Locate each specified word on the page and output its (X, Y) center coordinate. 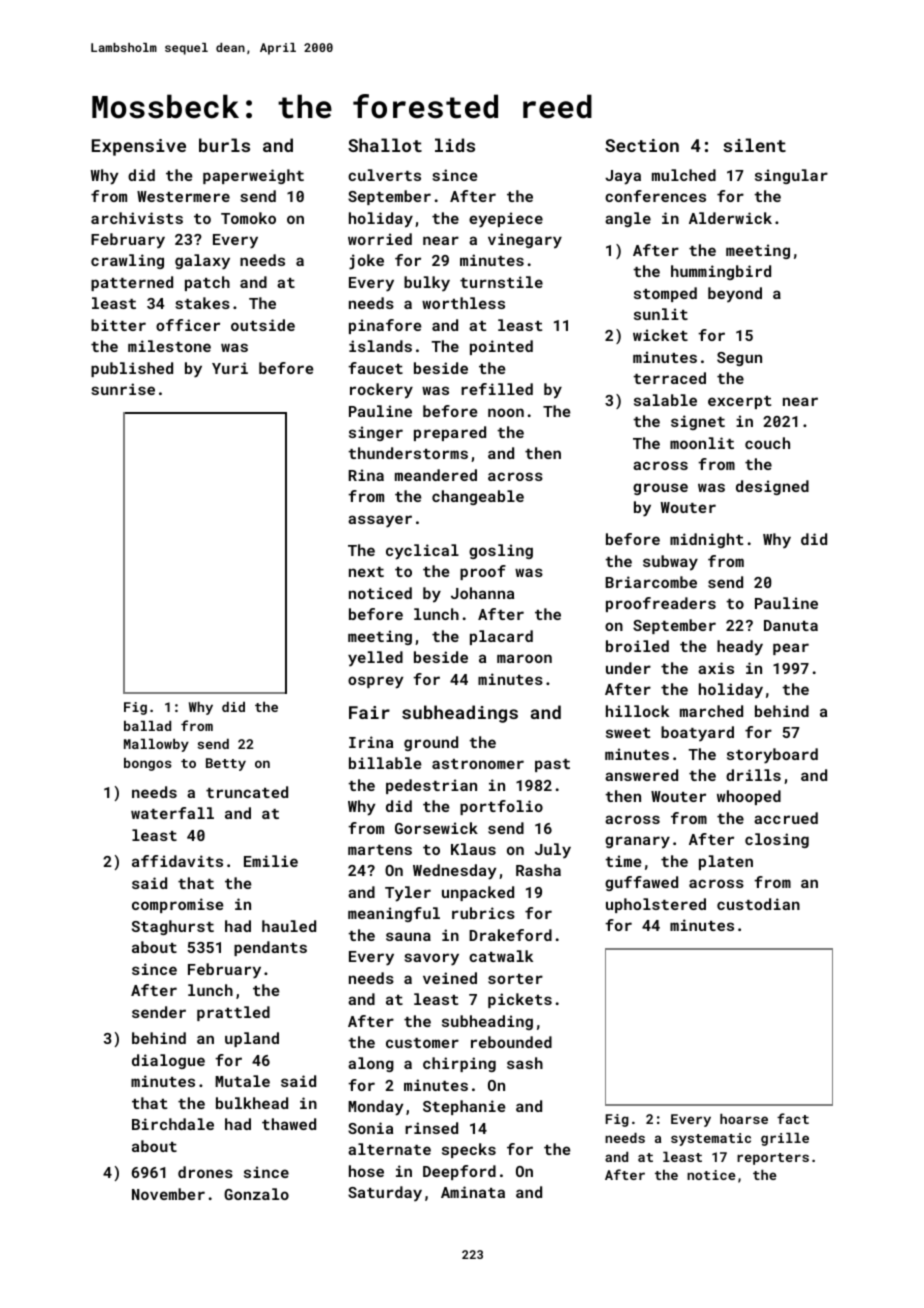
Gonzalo (256, 1194)
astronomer (478, 764)
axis (716, 668)
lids (455, 145)
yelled (375, 659)
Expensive (139, 147)
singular (791, 176)
